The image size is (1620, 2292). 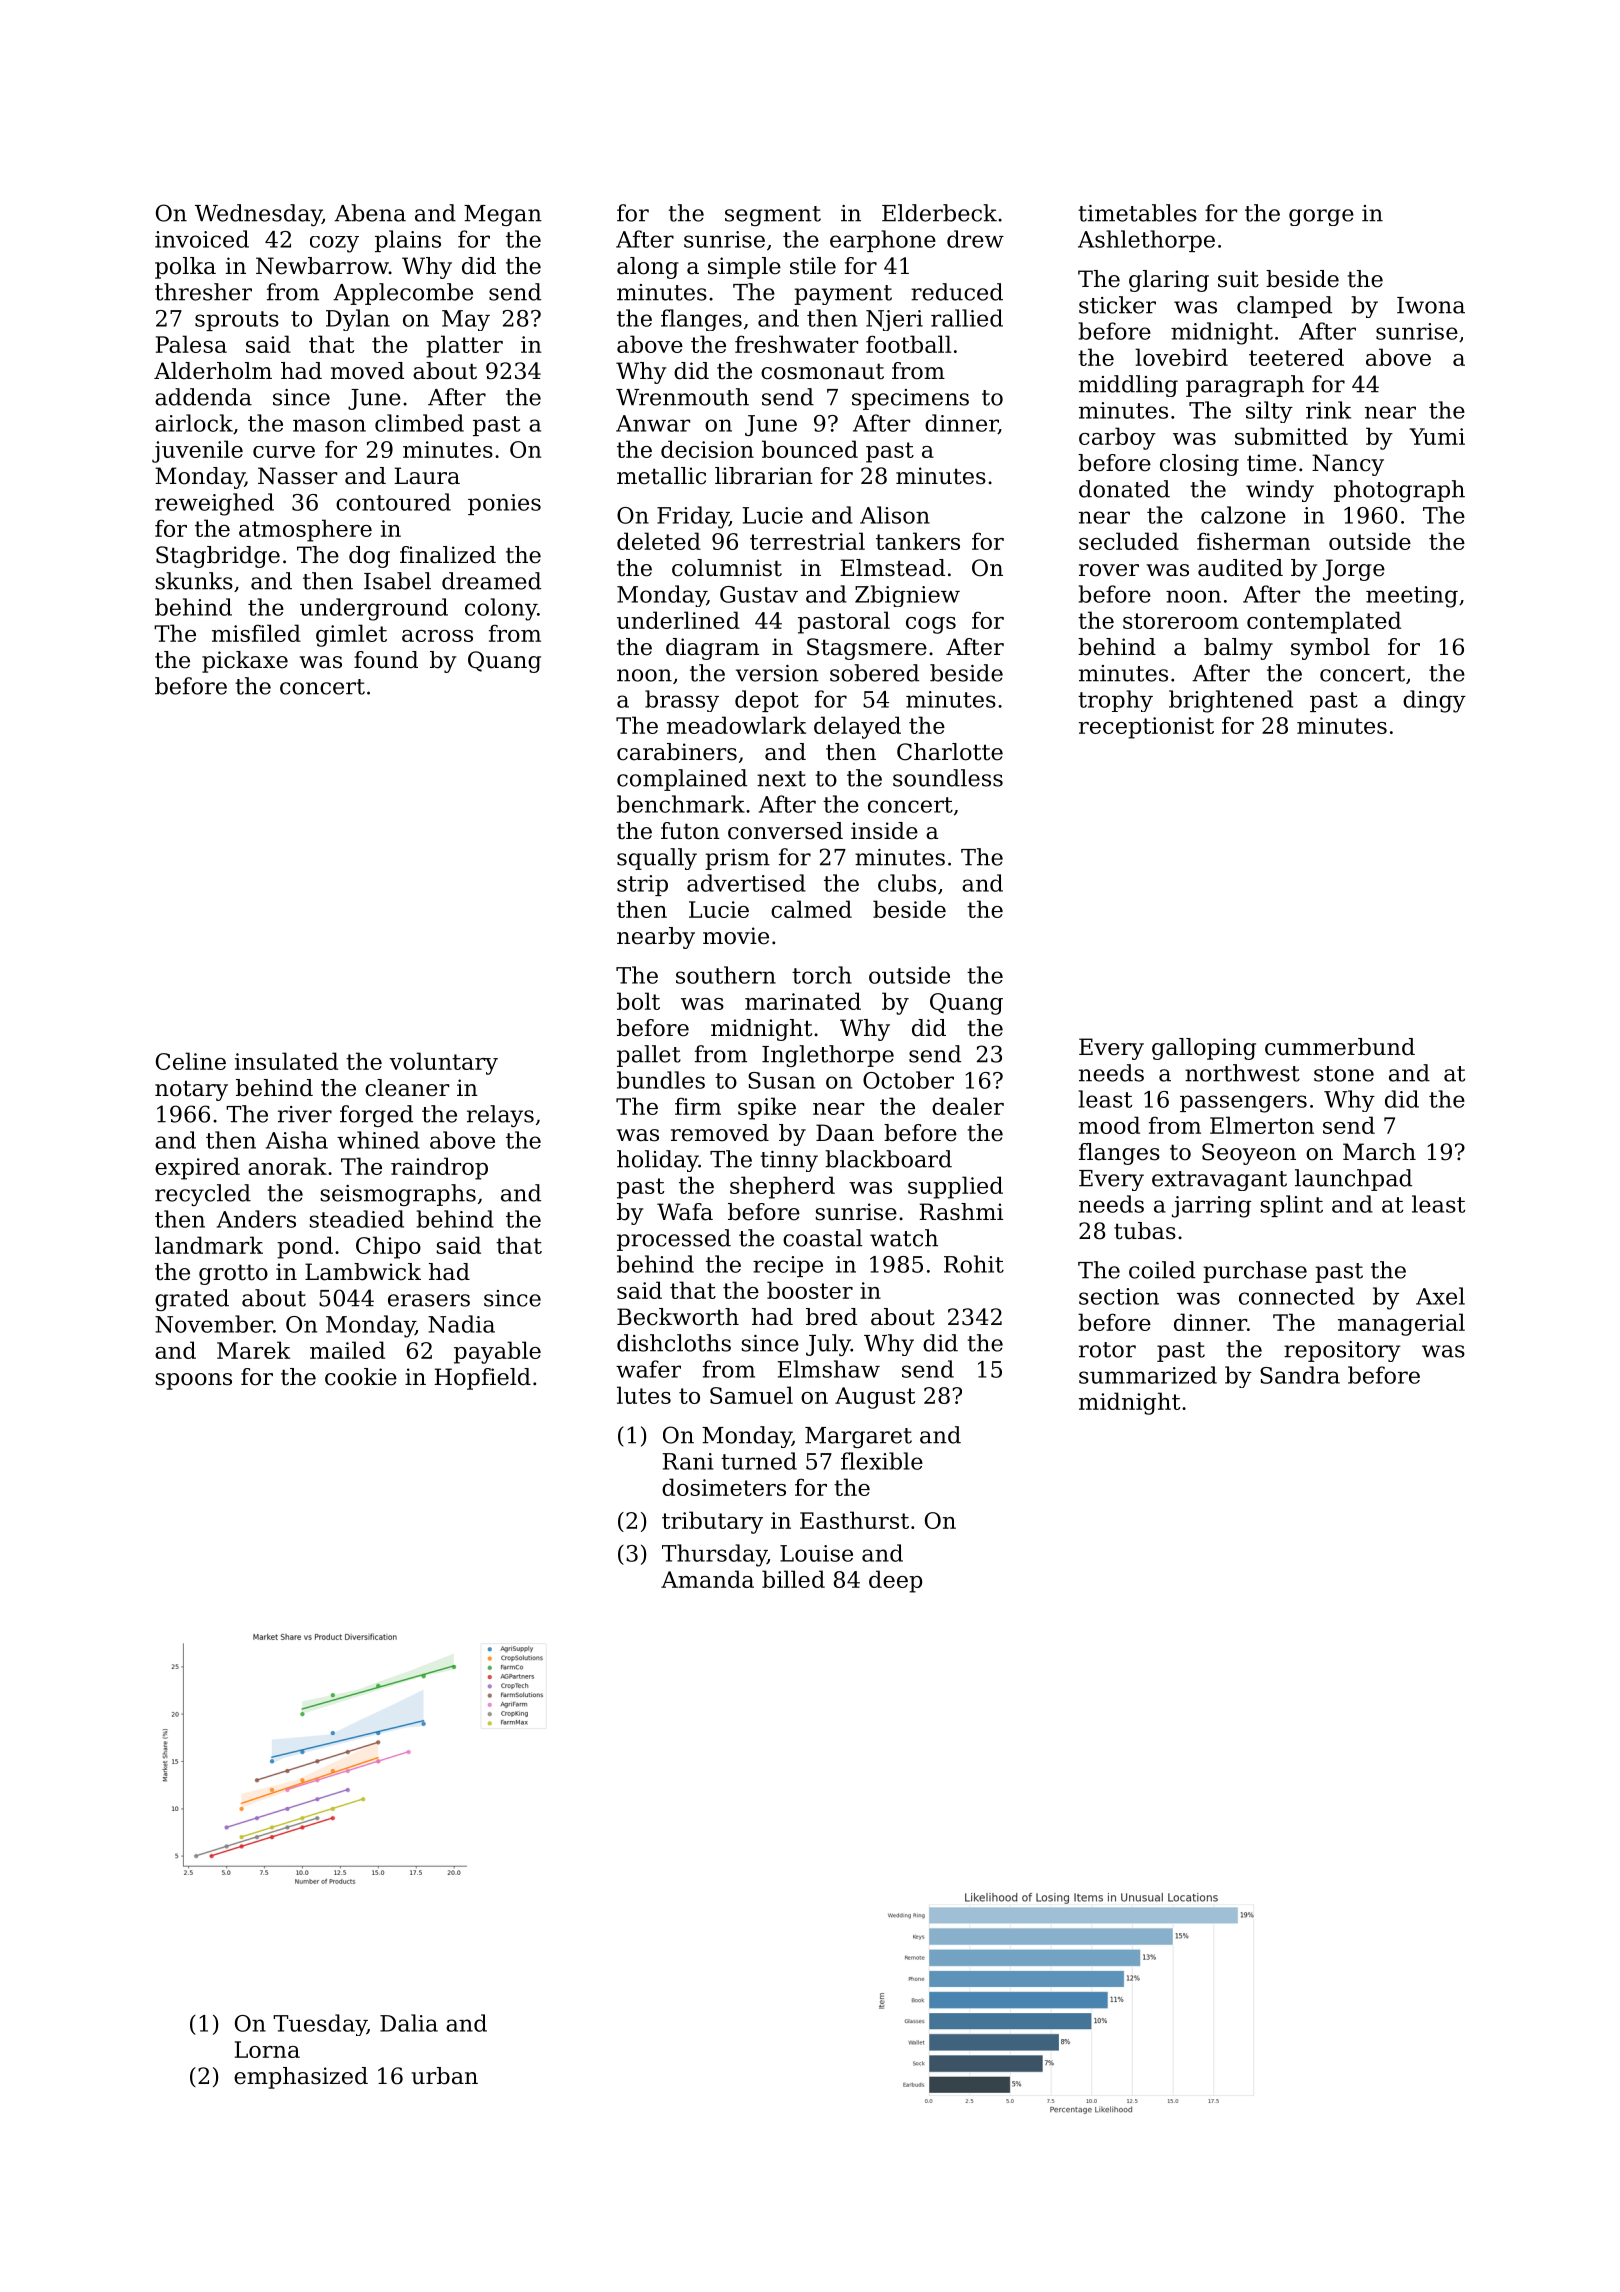 What do you see at coordinates (444, 2076) in the document?
I see `urban` at bounding box center [444, 2076].
